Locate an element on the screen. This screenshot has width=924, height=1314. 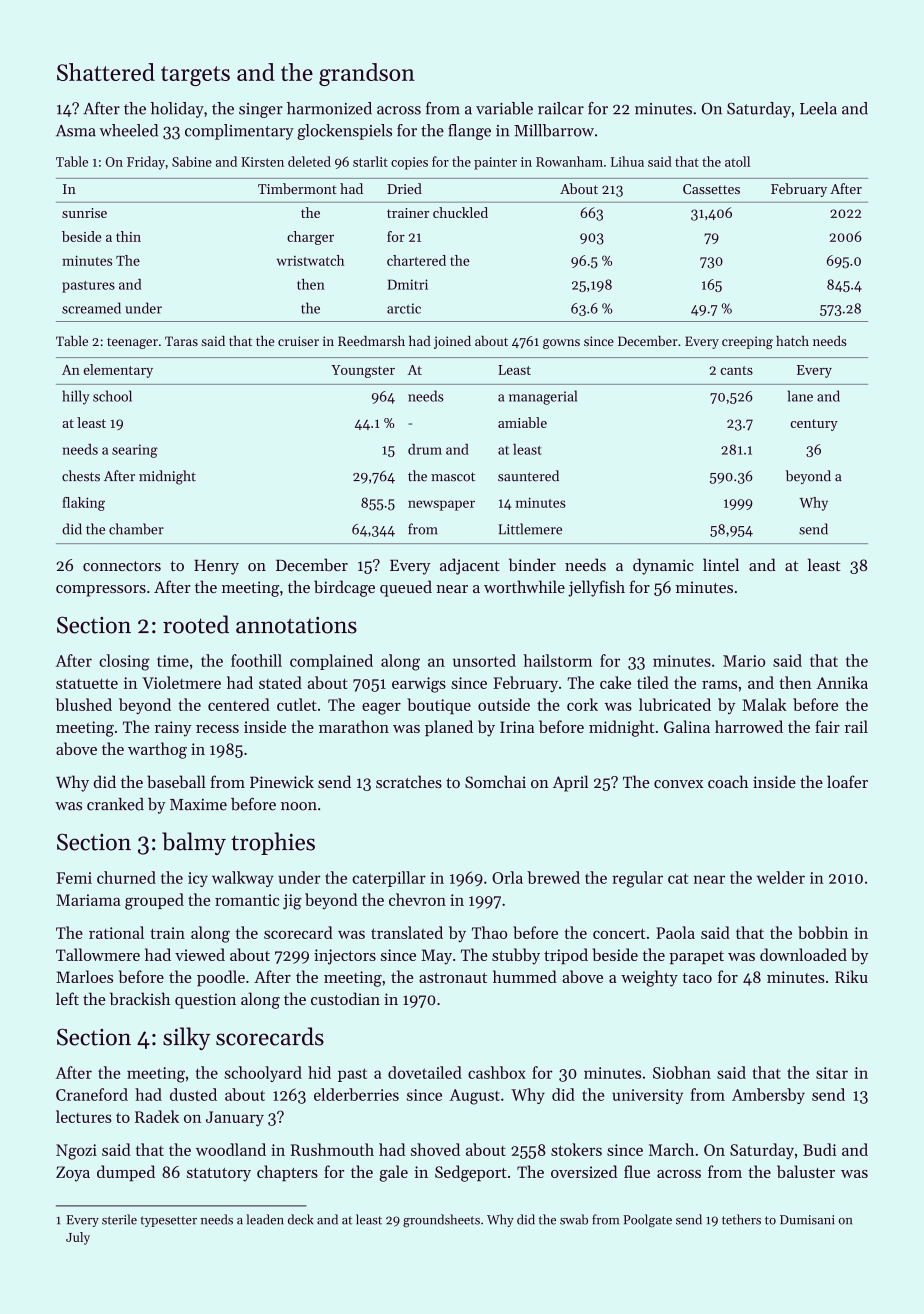
chuckled is located at coordinates (460, 212).
